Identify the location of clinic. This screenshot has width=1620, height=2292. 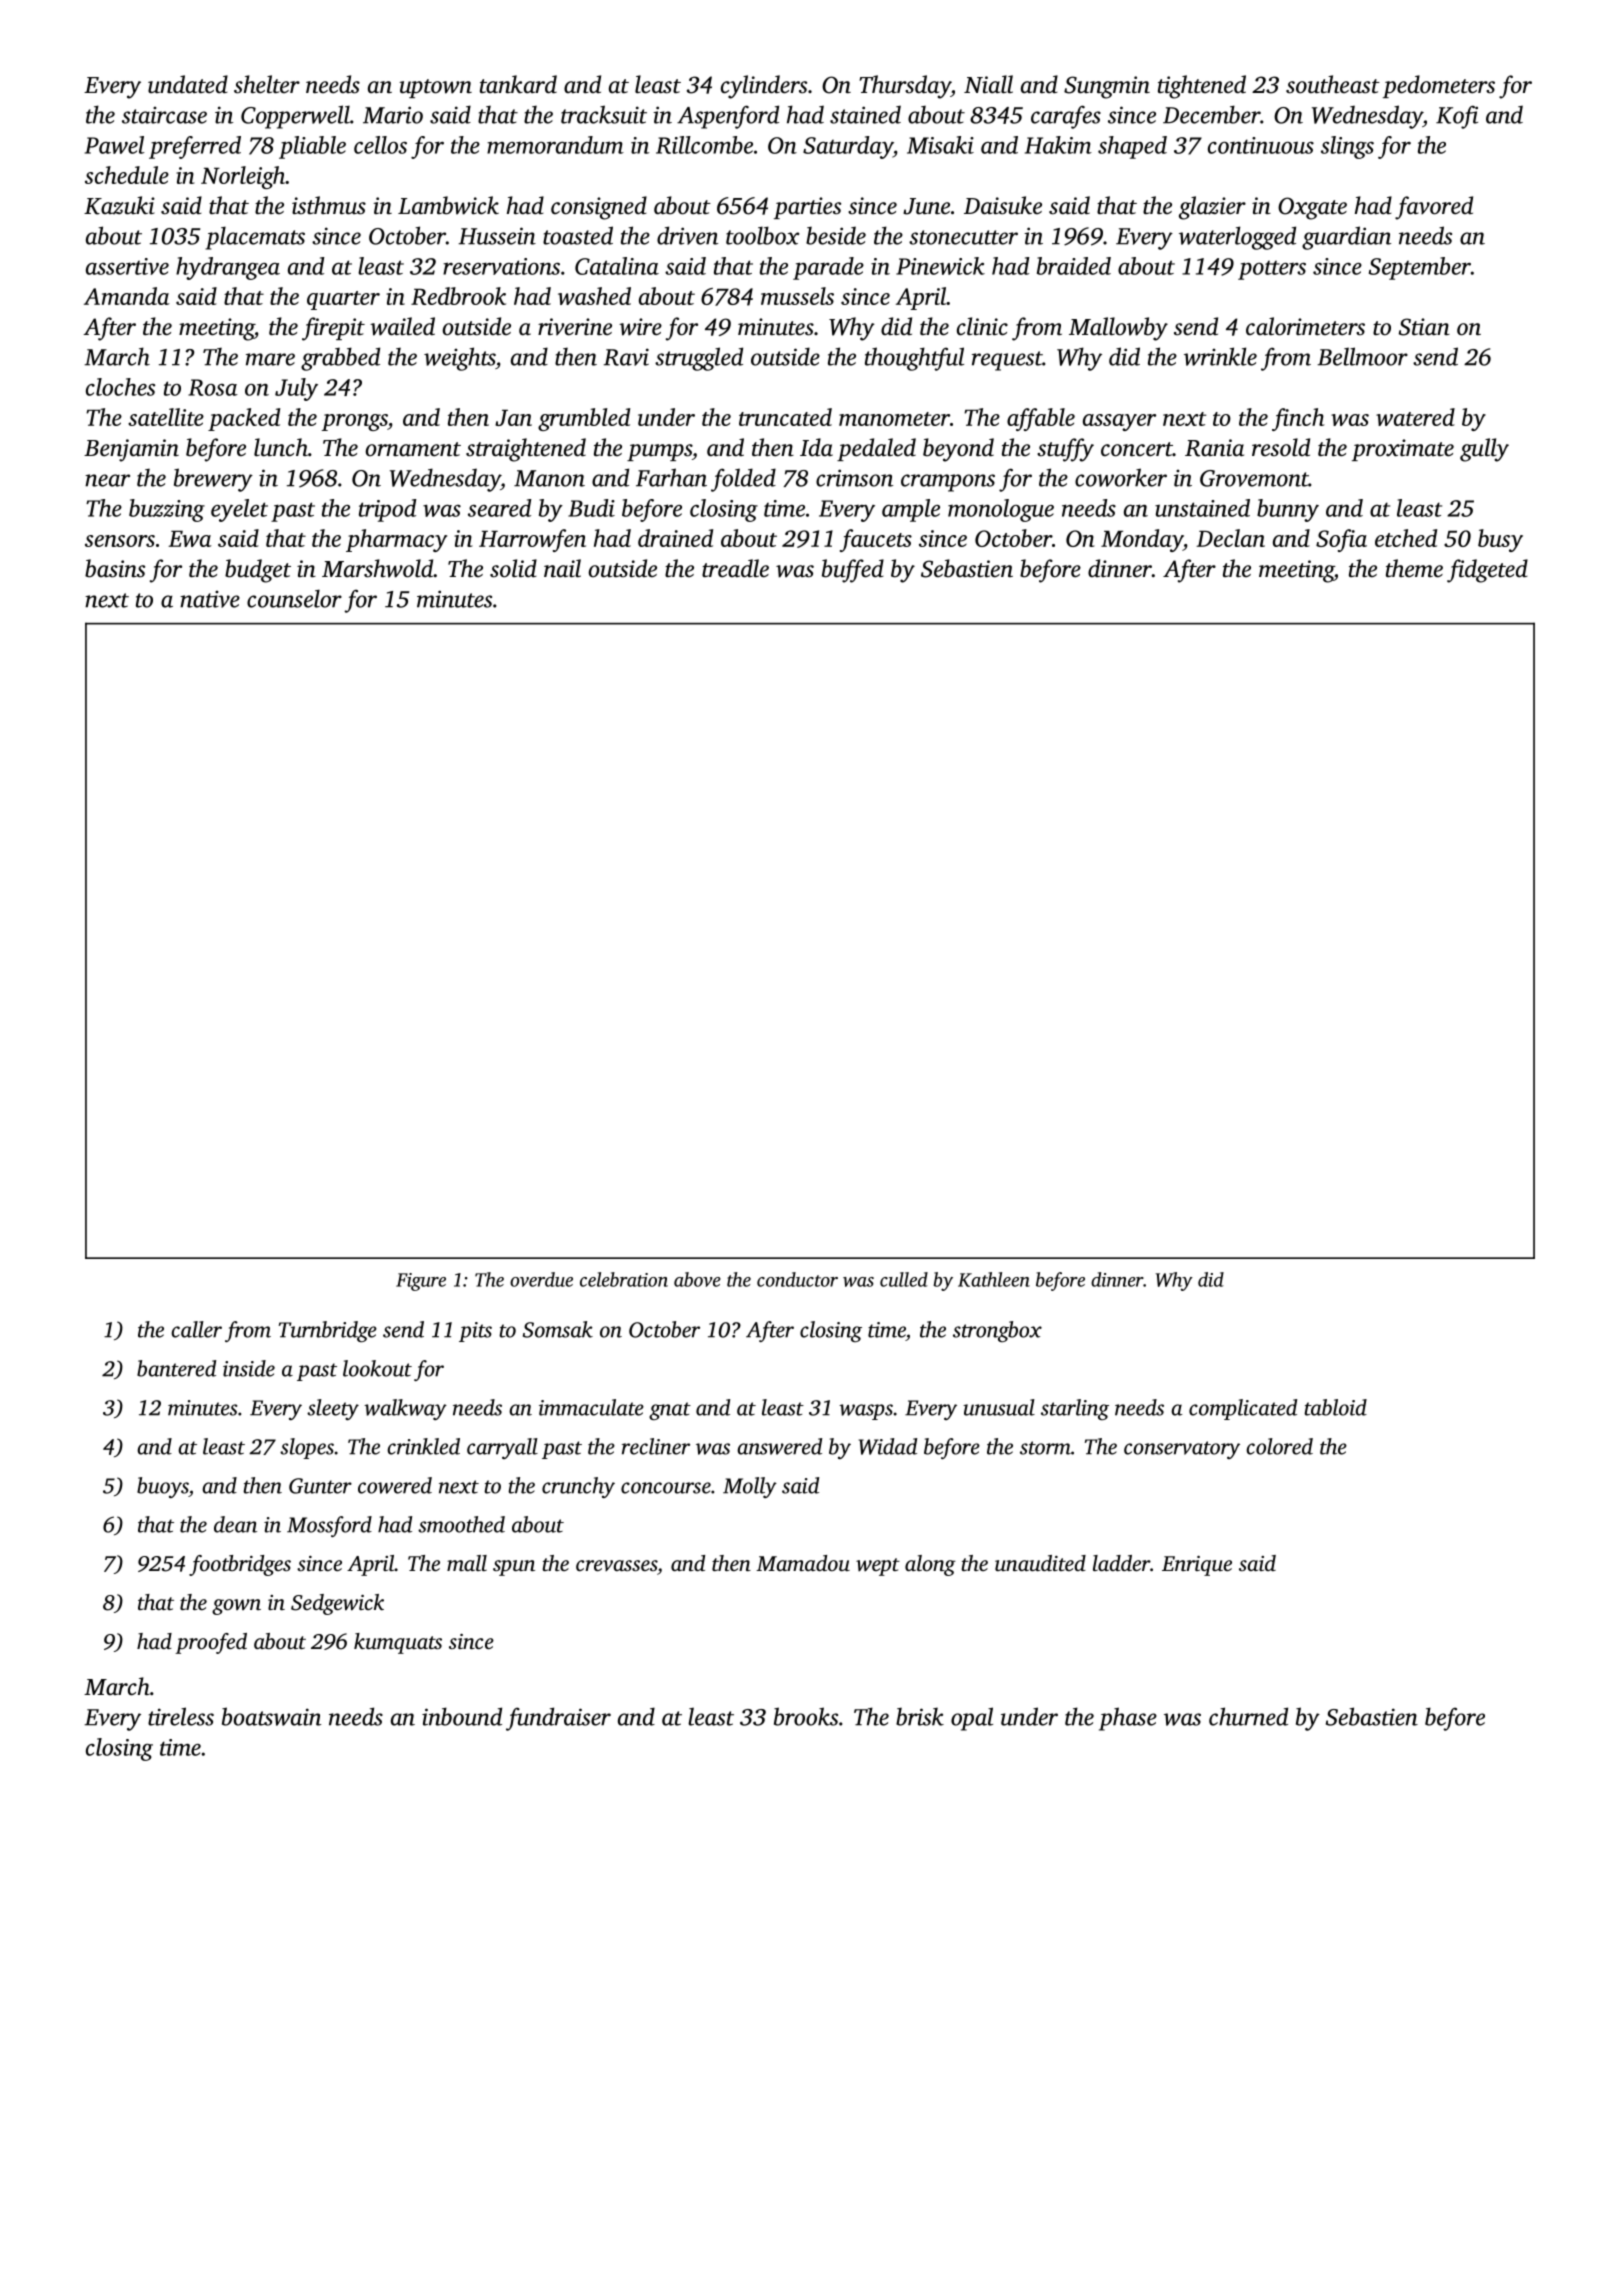
(982, 326).
